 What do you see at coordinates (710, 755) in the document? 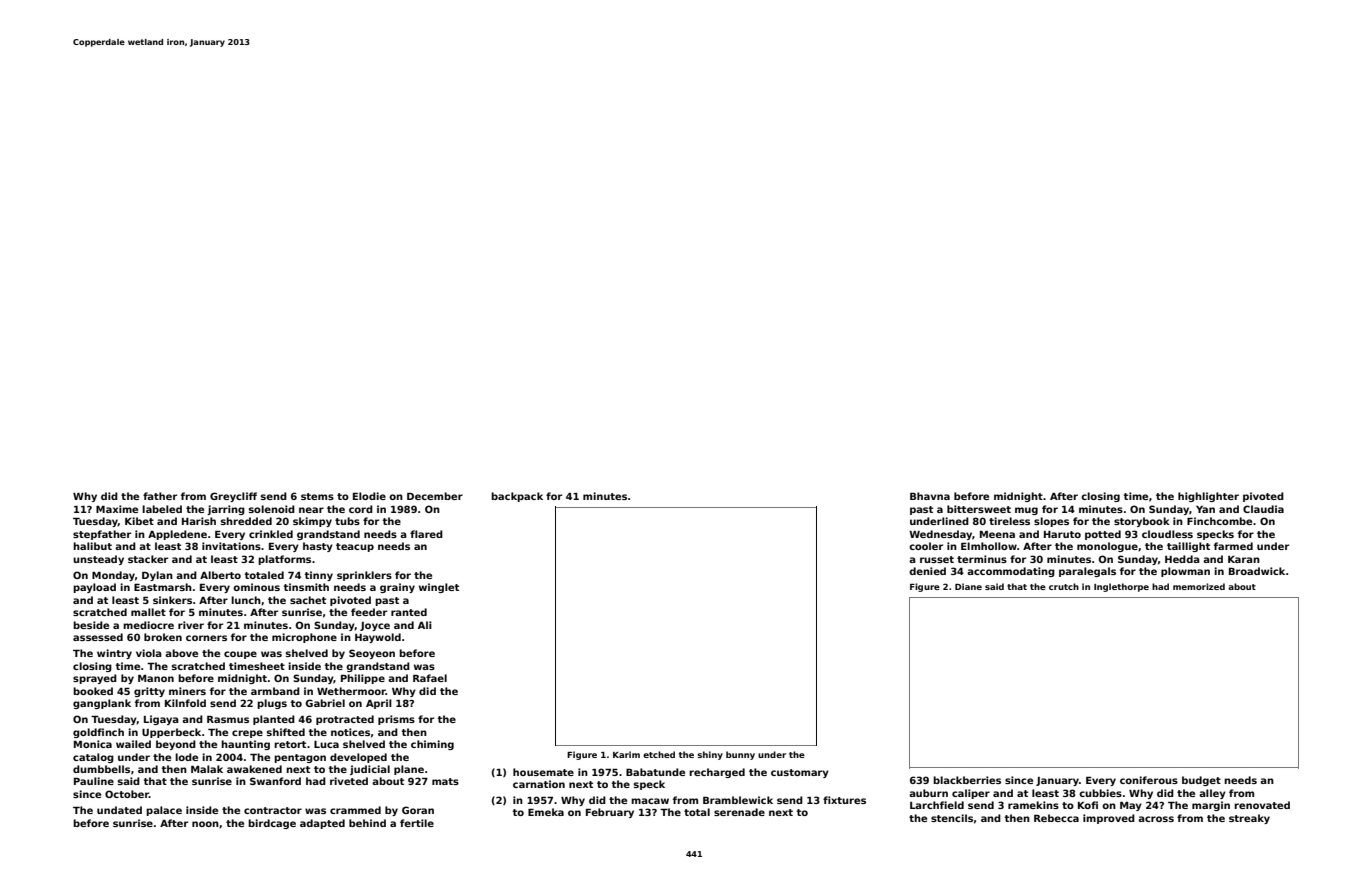
I see `shiny` at bounding box center [710, 755].
